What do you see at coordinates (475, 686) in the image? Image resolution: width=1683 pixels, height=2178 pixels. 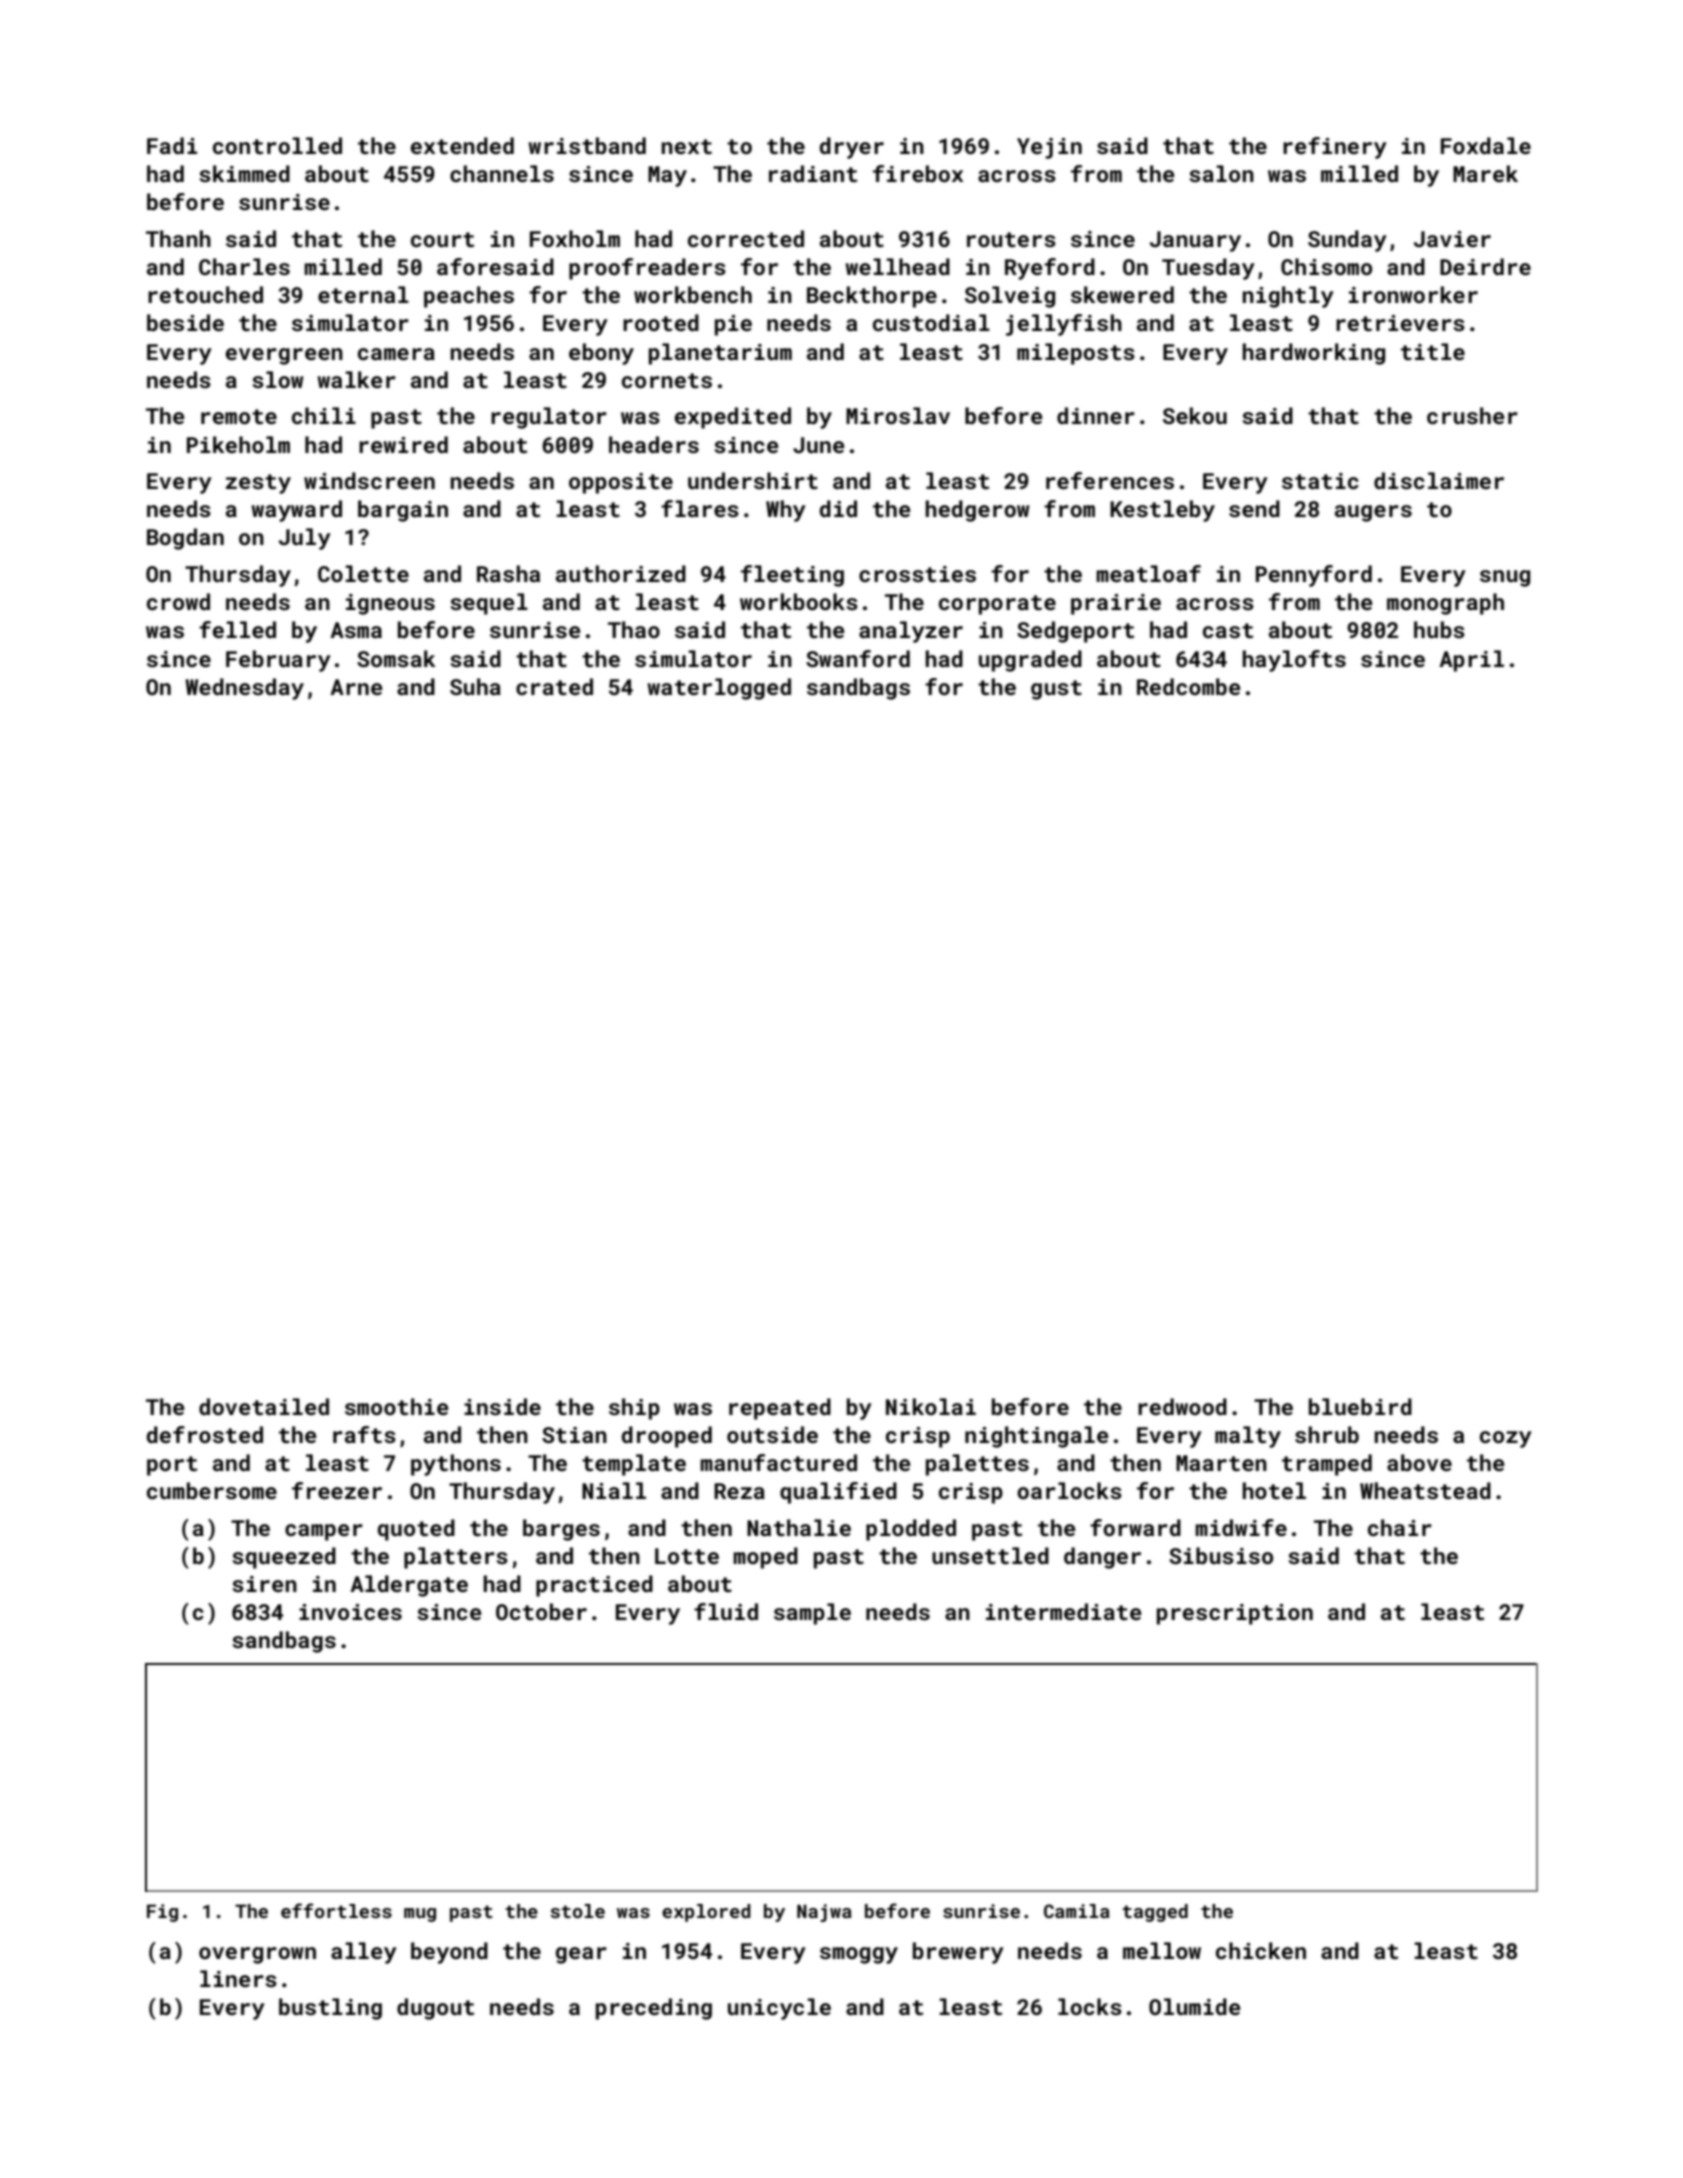 I see `Suha` at bounding box center [475, 686].
